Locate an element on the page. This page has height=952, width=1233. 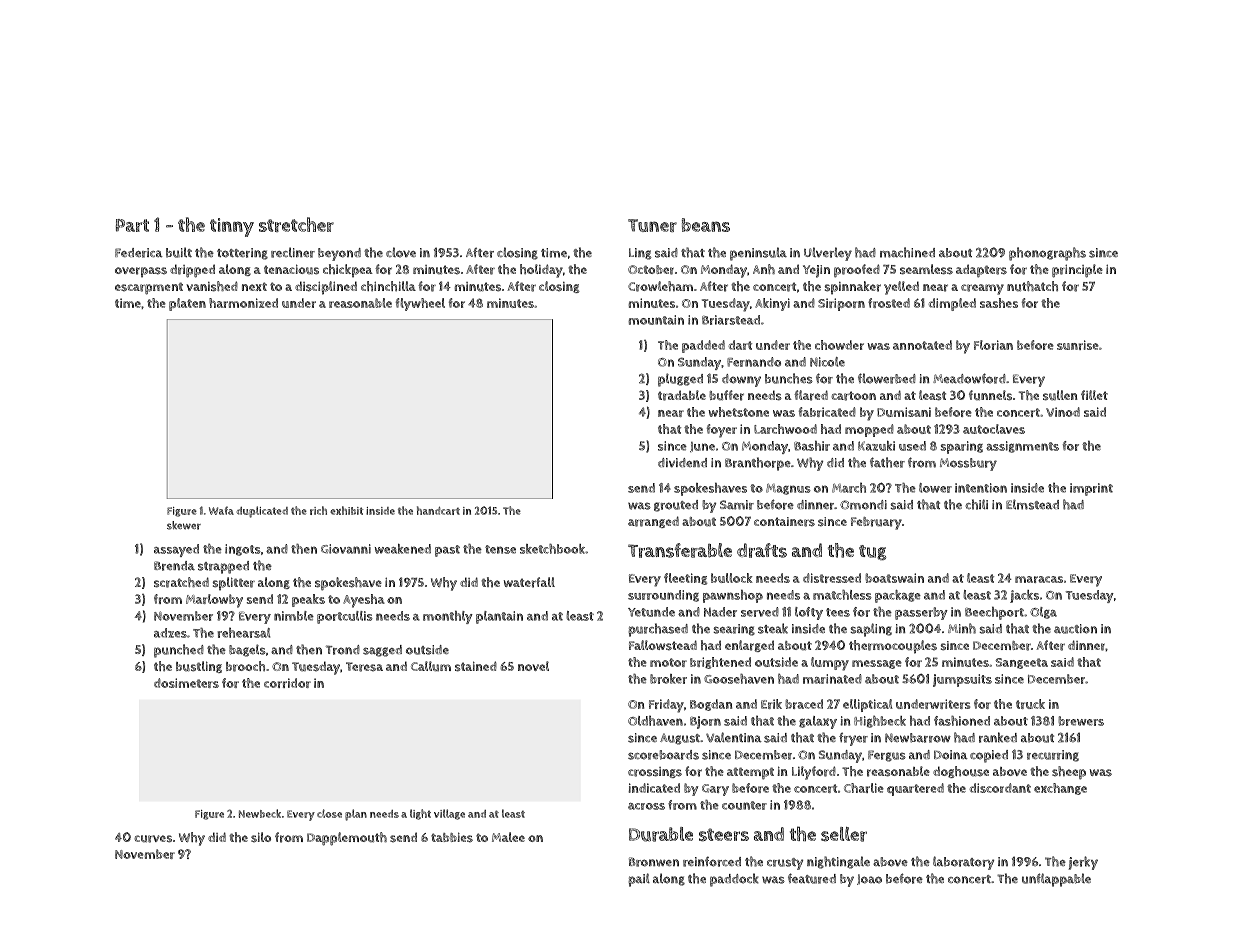
rich is located at coordinates (318, 510).
